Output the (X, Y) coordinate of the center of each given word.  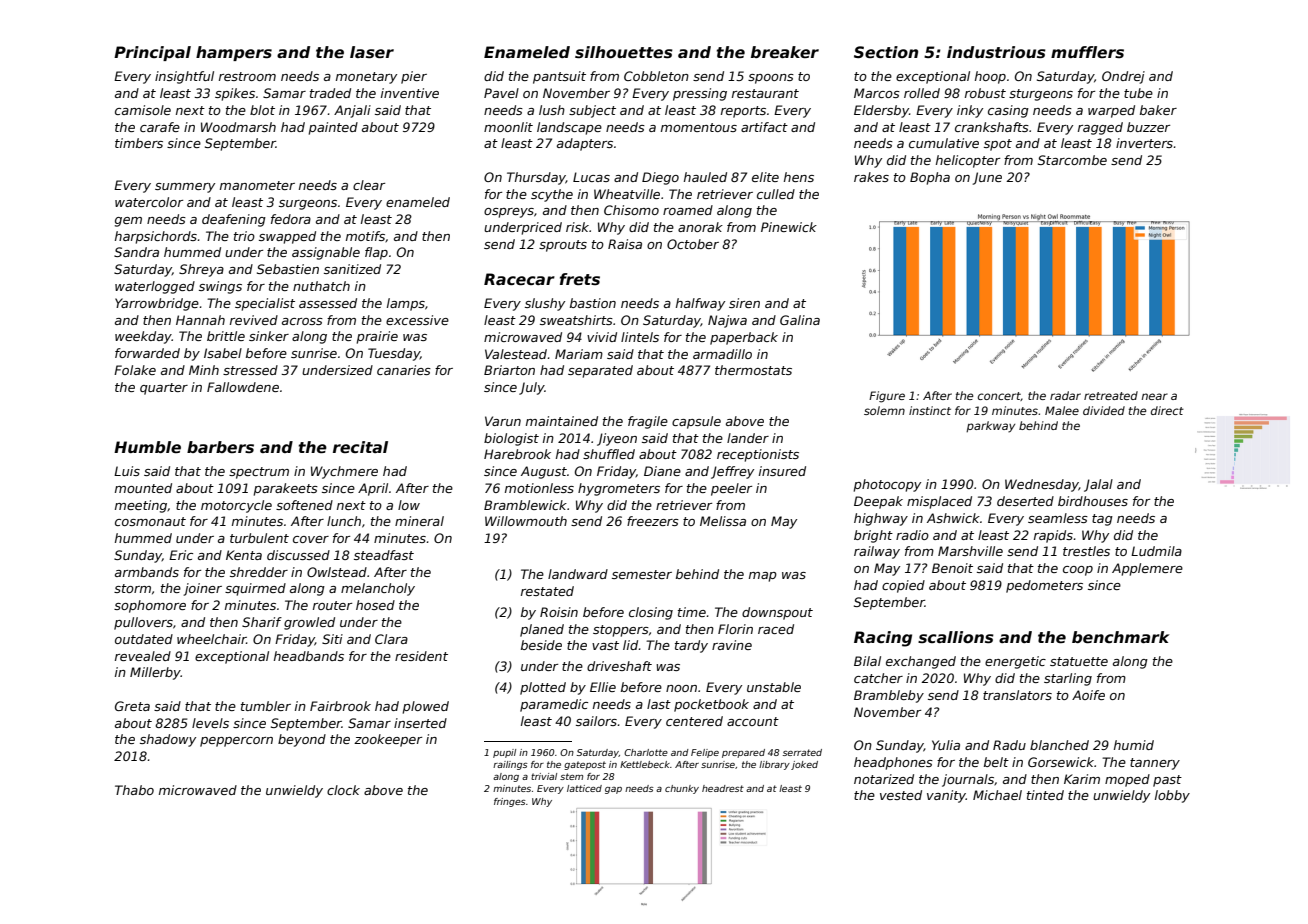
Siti (332, 639)
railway (877, 552)
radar (1065, 395)
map (763, 577)
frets (580, 279)
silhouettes (624, 52)
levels (210, 723)
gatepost (585, 765)
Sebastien (288, 269)
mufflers (1087, 52)
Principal (152, 53)
